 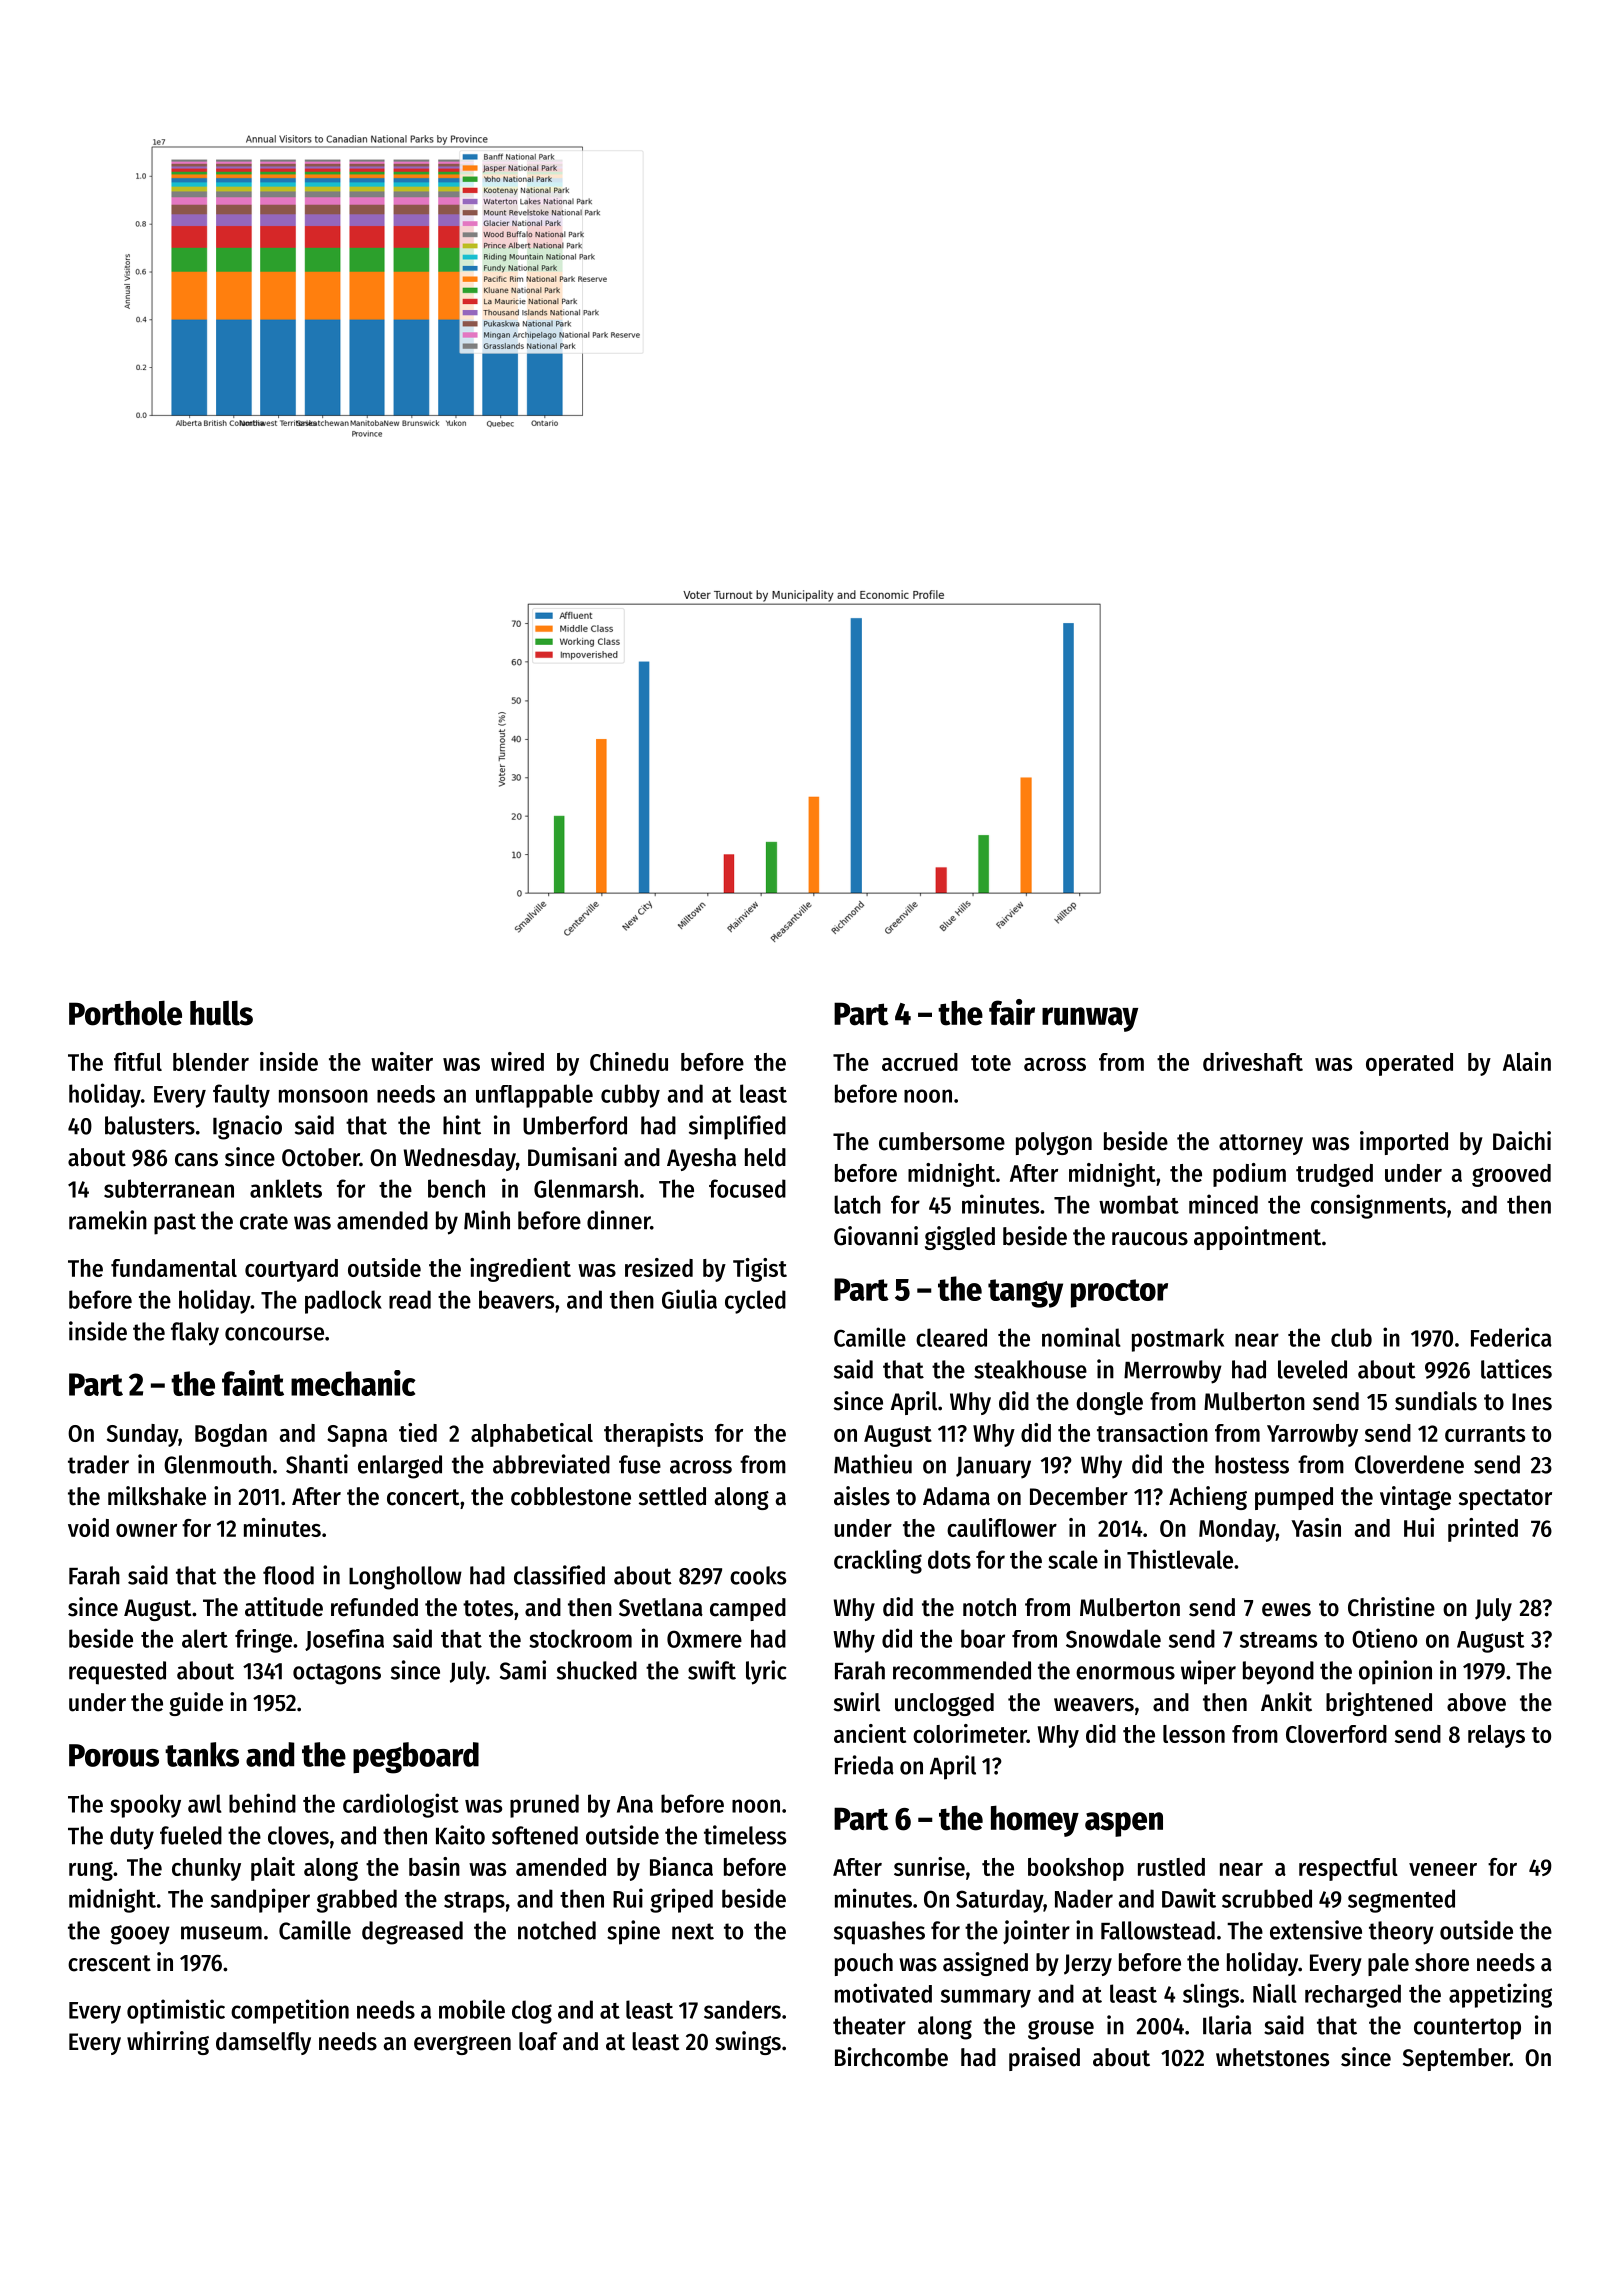 What do you see at coordinates (701, 1159) in the screenshot?
I see `Ayesha` at bounding box center [701, 1159].
